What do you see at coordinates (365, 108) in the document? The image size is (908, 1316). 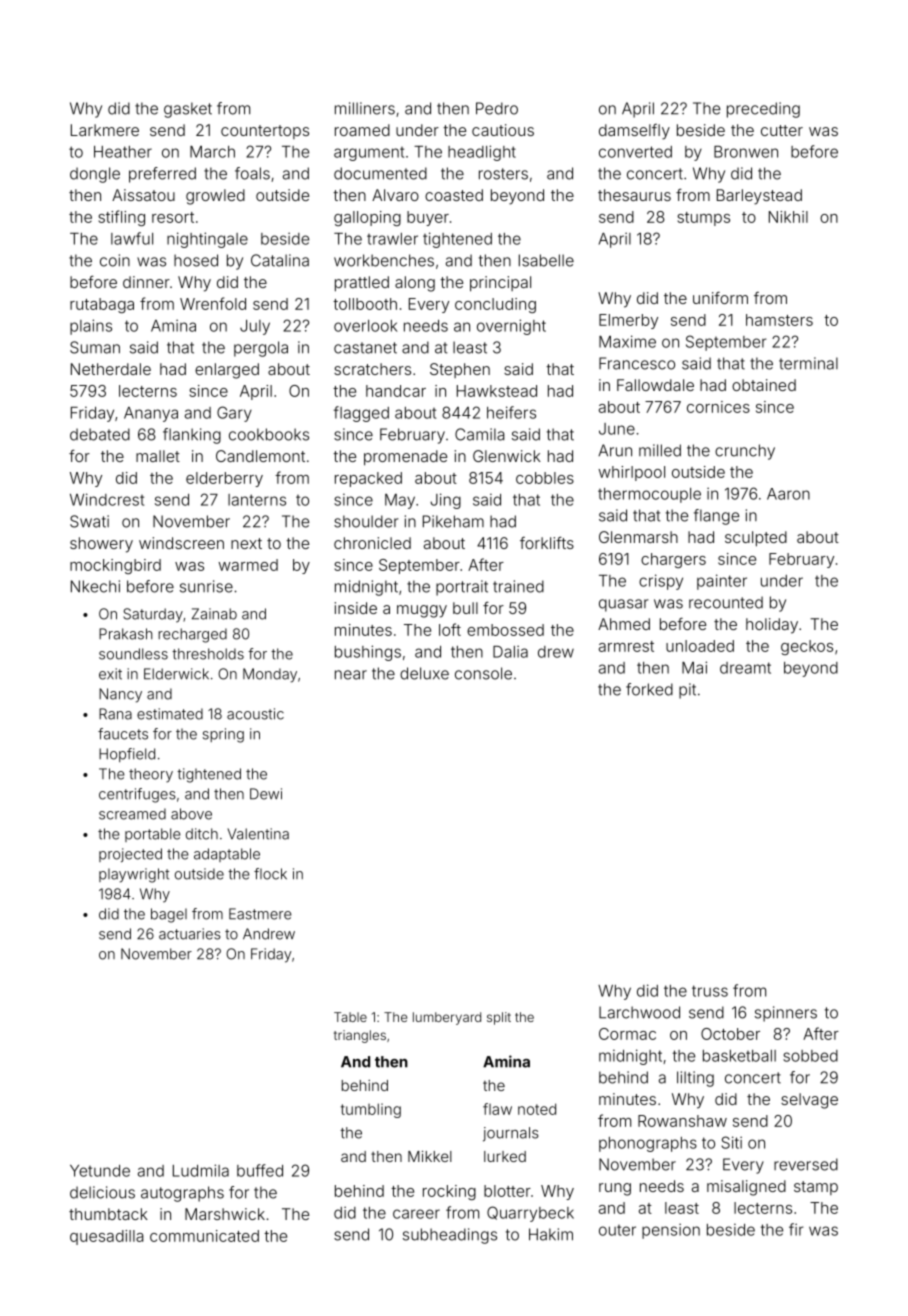 I see `milliners` at bounding box center [365, 108].
